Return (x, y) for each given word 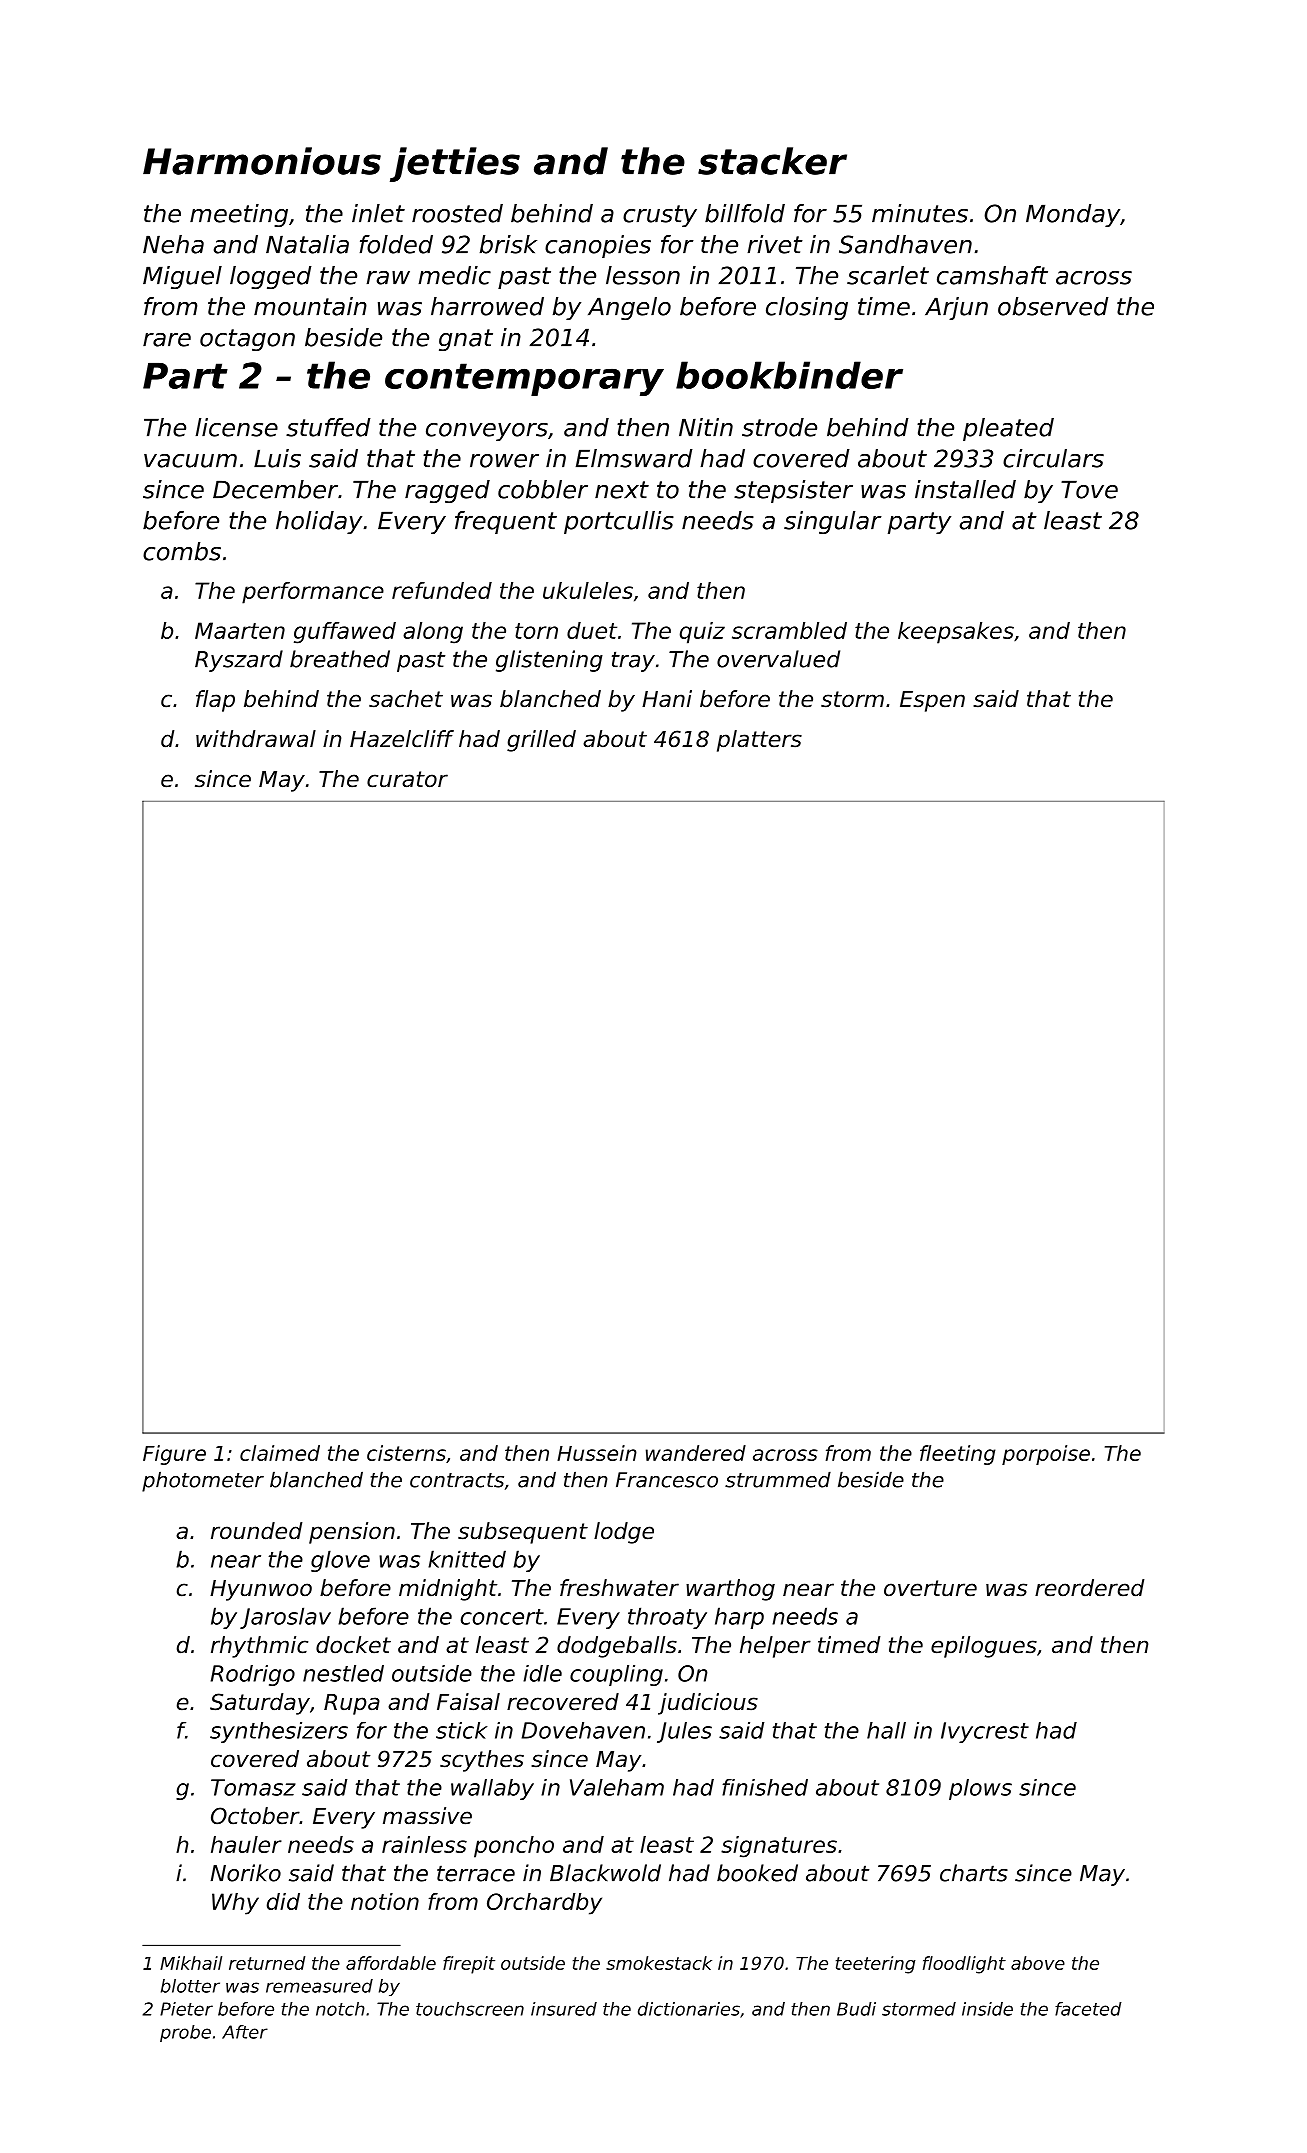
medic (454, 275)
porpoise (1046, 1455)
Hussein (597, 1453)
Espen (932, 701)
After (245, 2032)
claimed (280, 1453)
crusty (660, 216)
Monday (1073, 215)
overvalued (778, 659)
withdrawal (256, 739)
